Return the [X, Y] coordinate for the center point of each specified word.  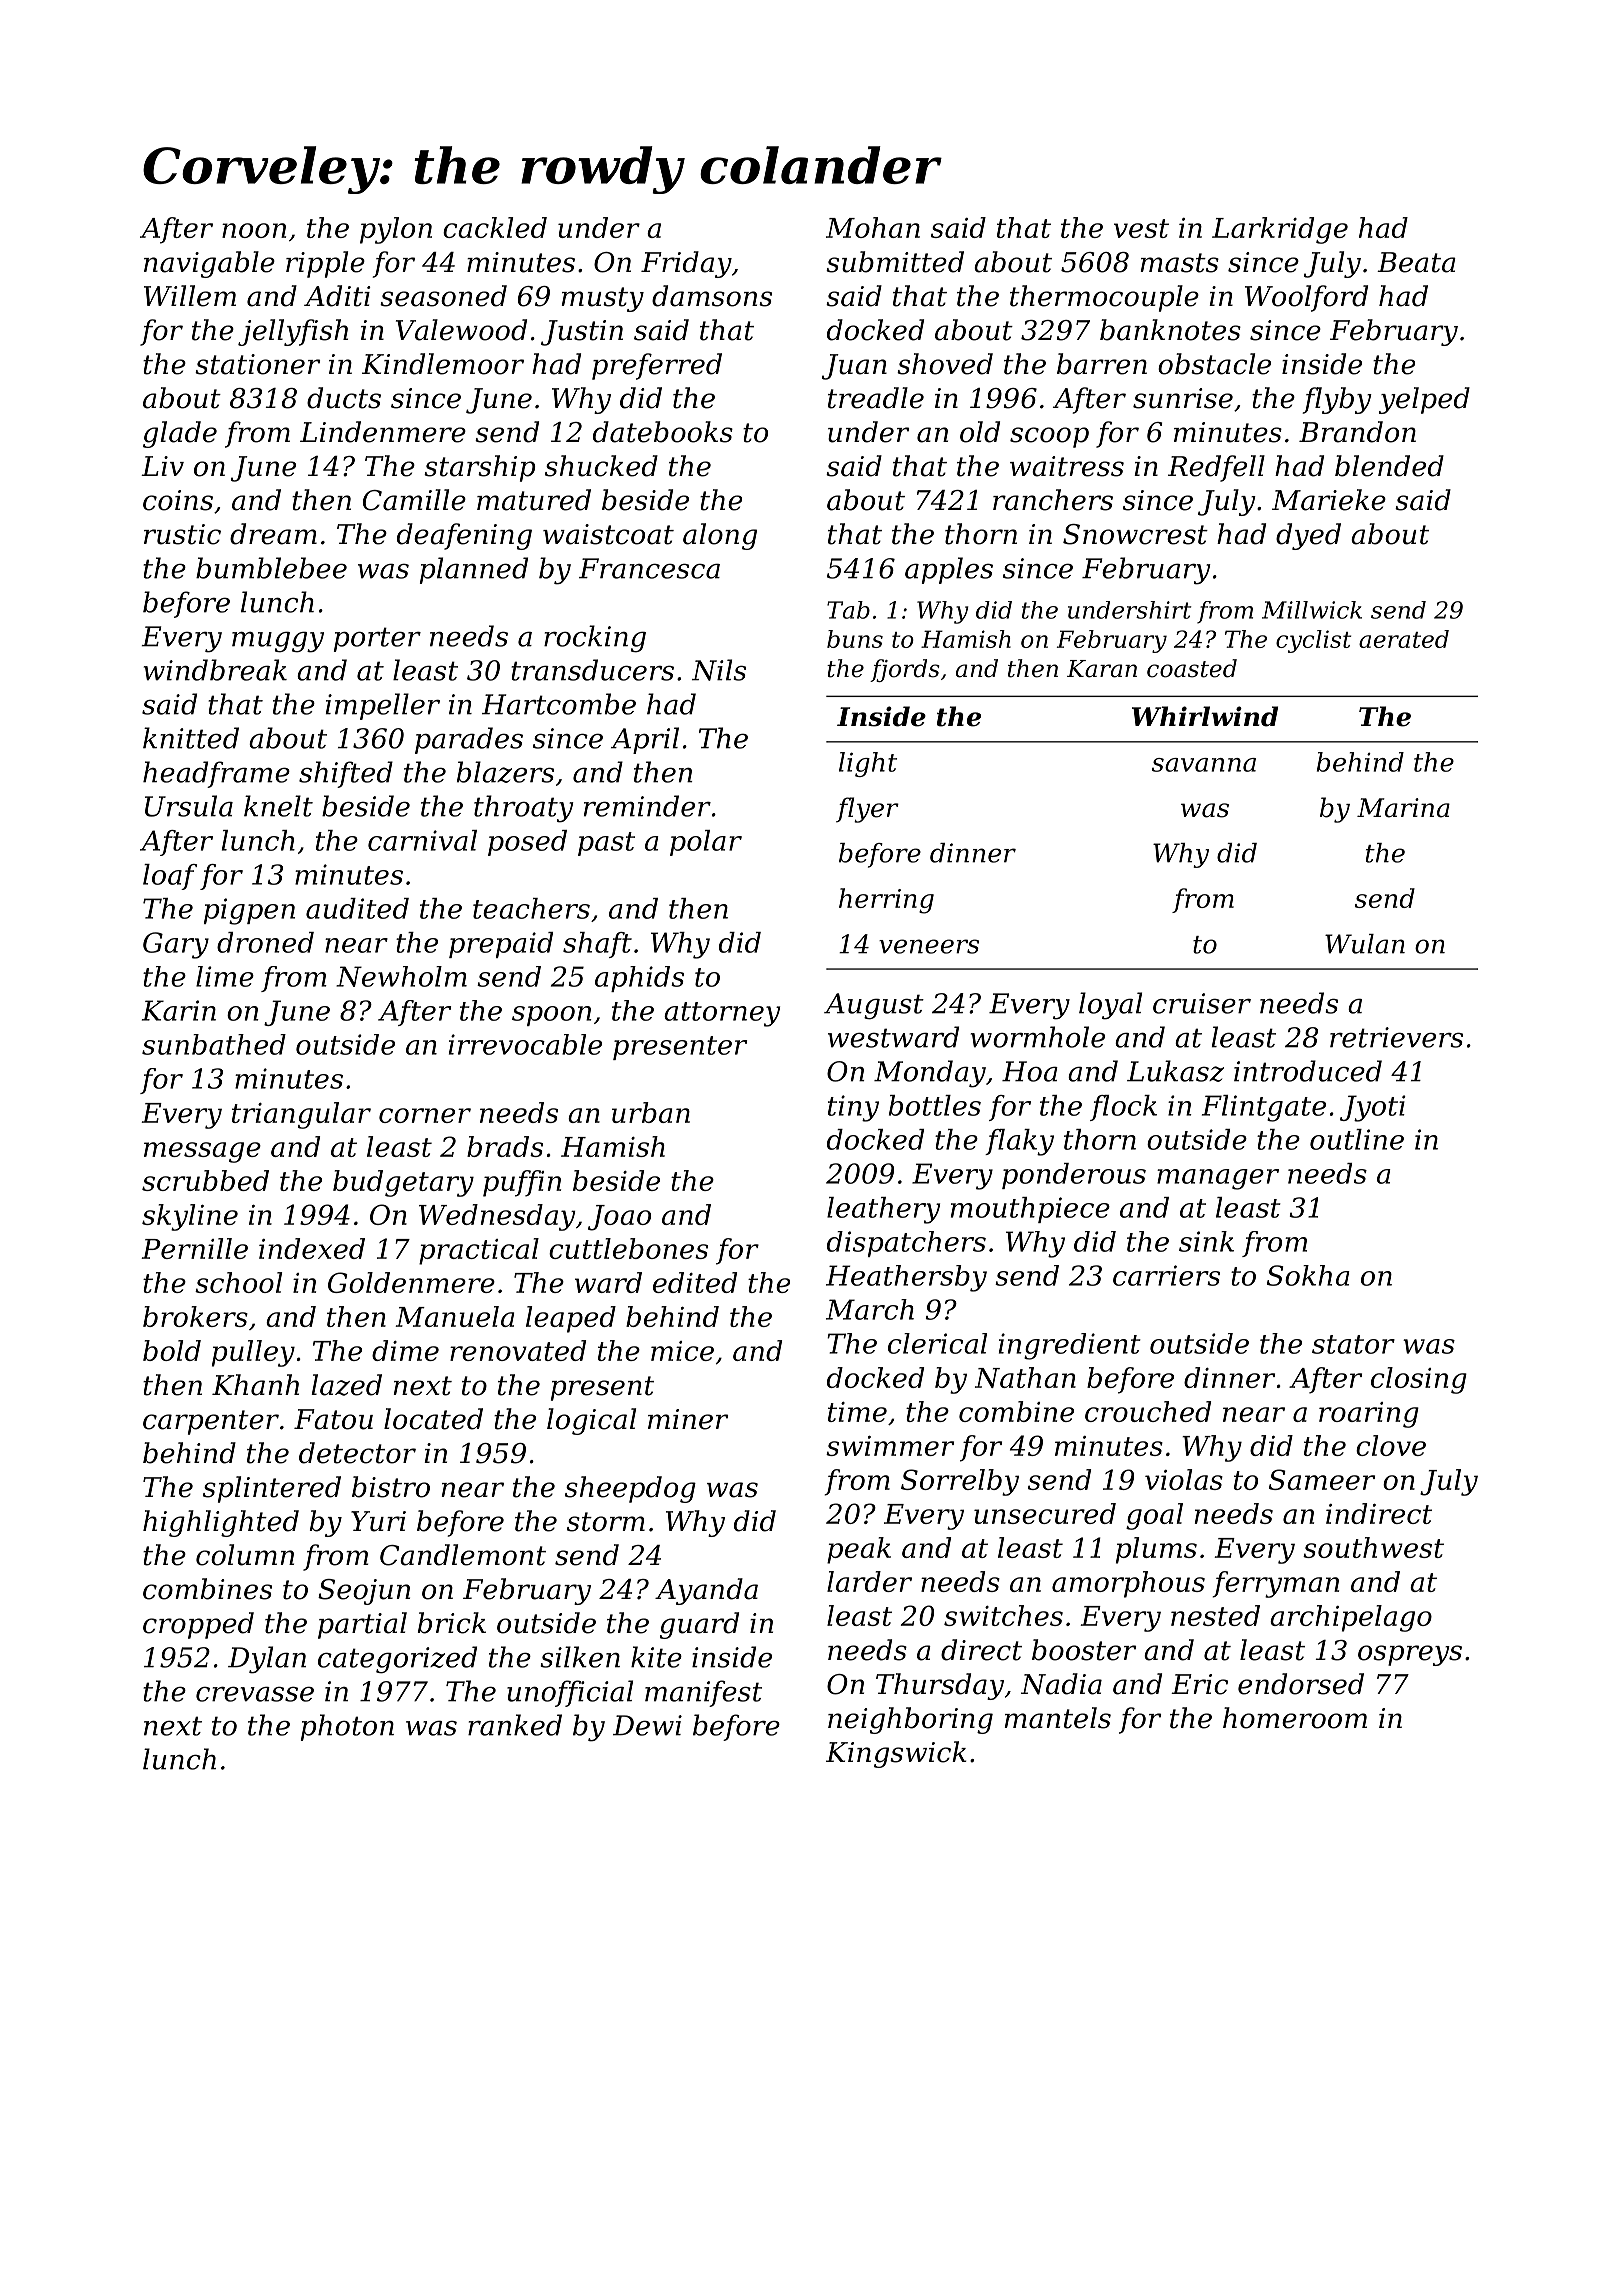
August [874, 1006]
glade [180, 434]
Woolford [1306, 298]
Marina [1403, 808]
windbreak [215, 670]
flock [1123, 1108]
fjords [905, 670]
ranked [515, 1725]
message [202, 1152]
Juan [854, 367]
